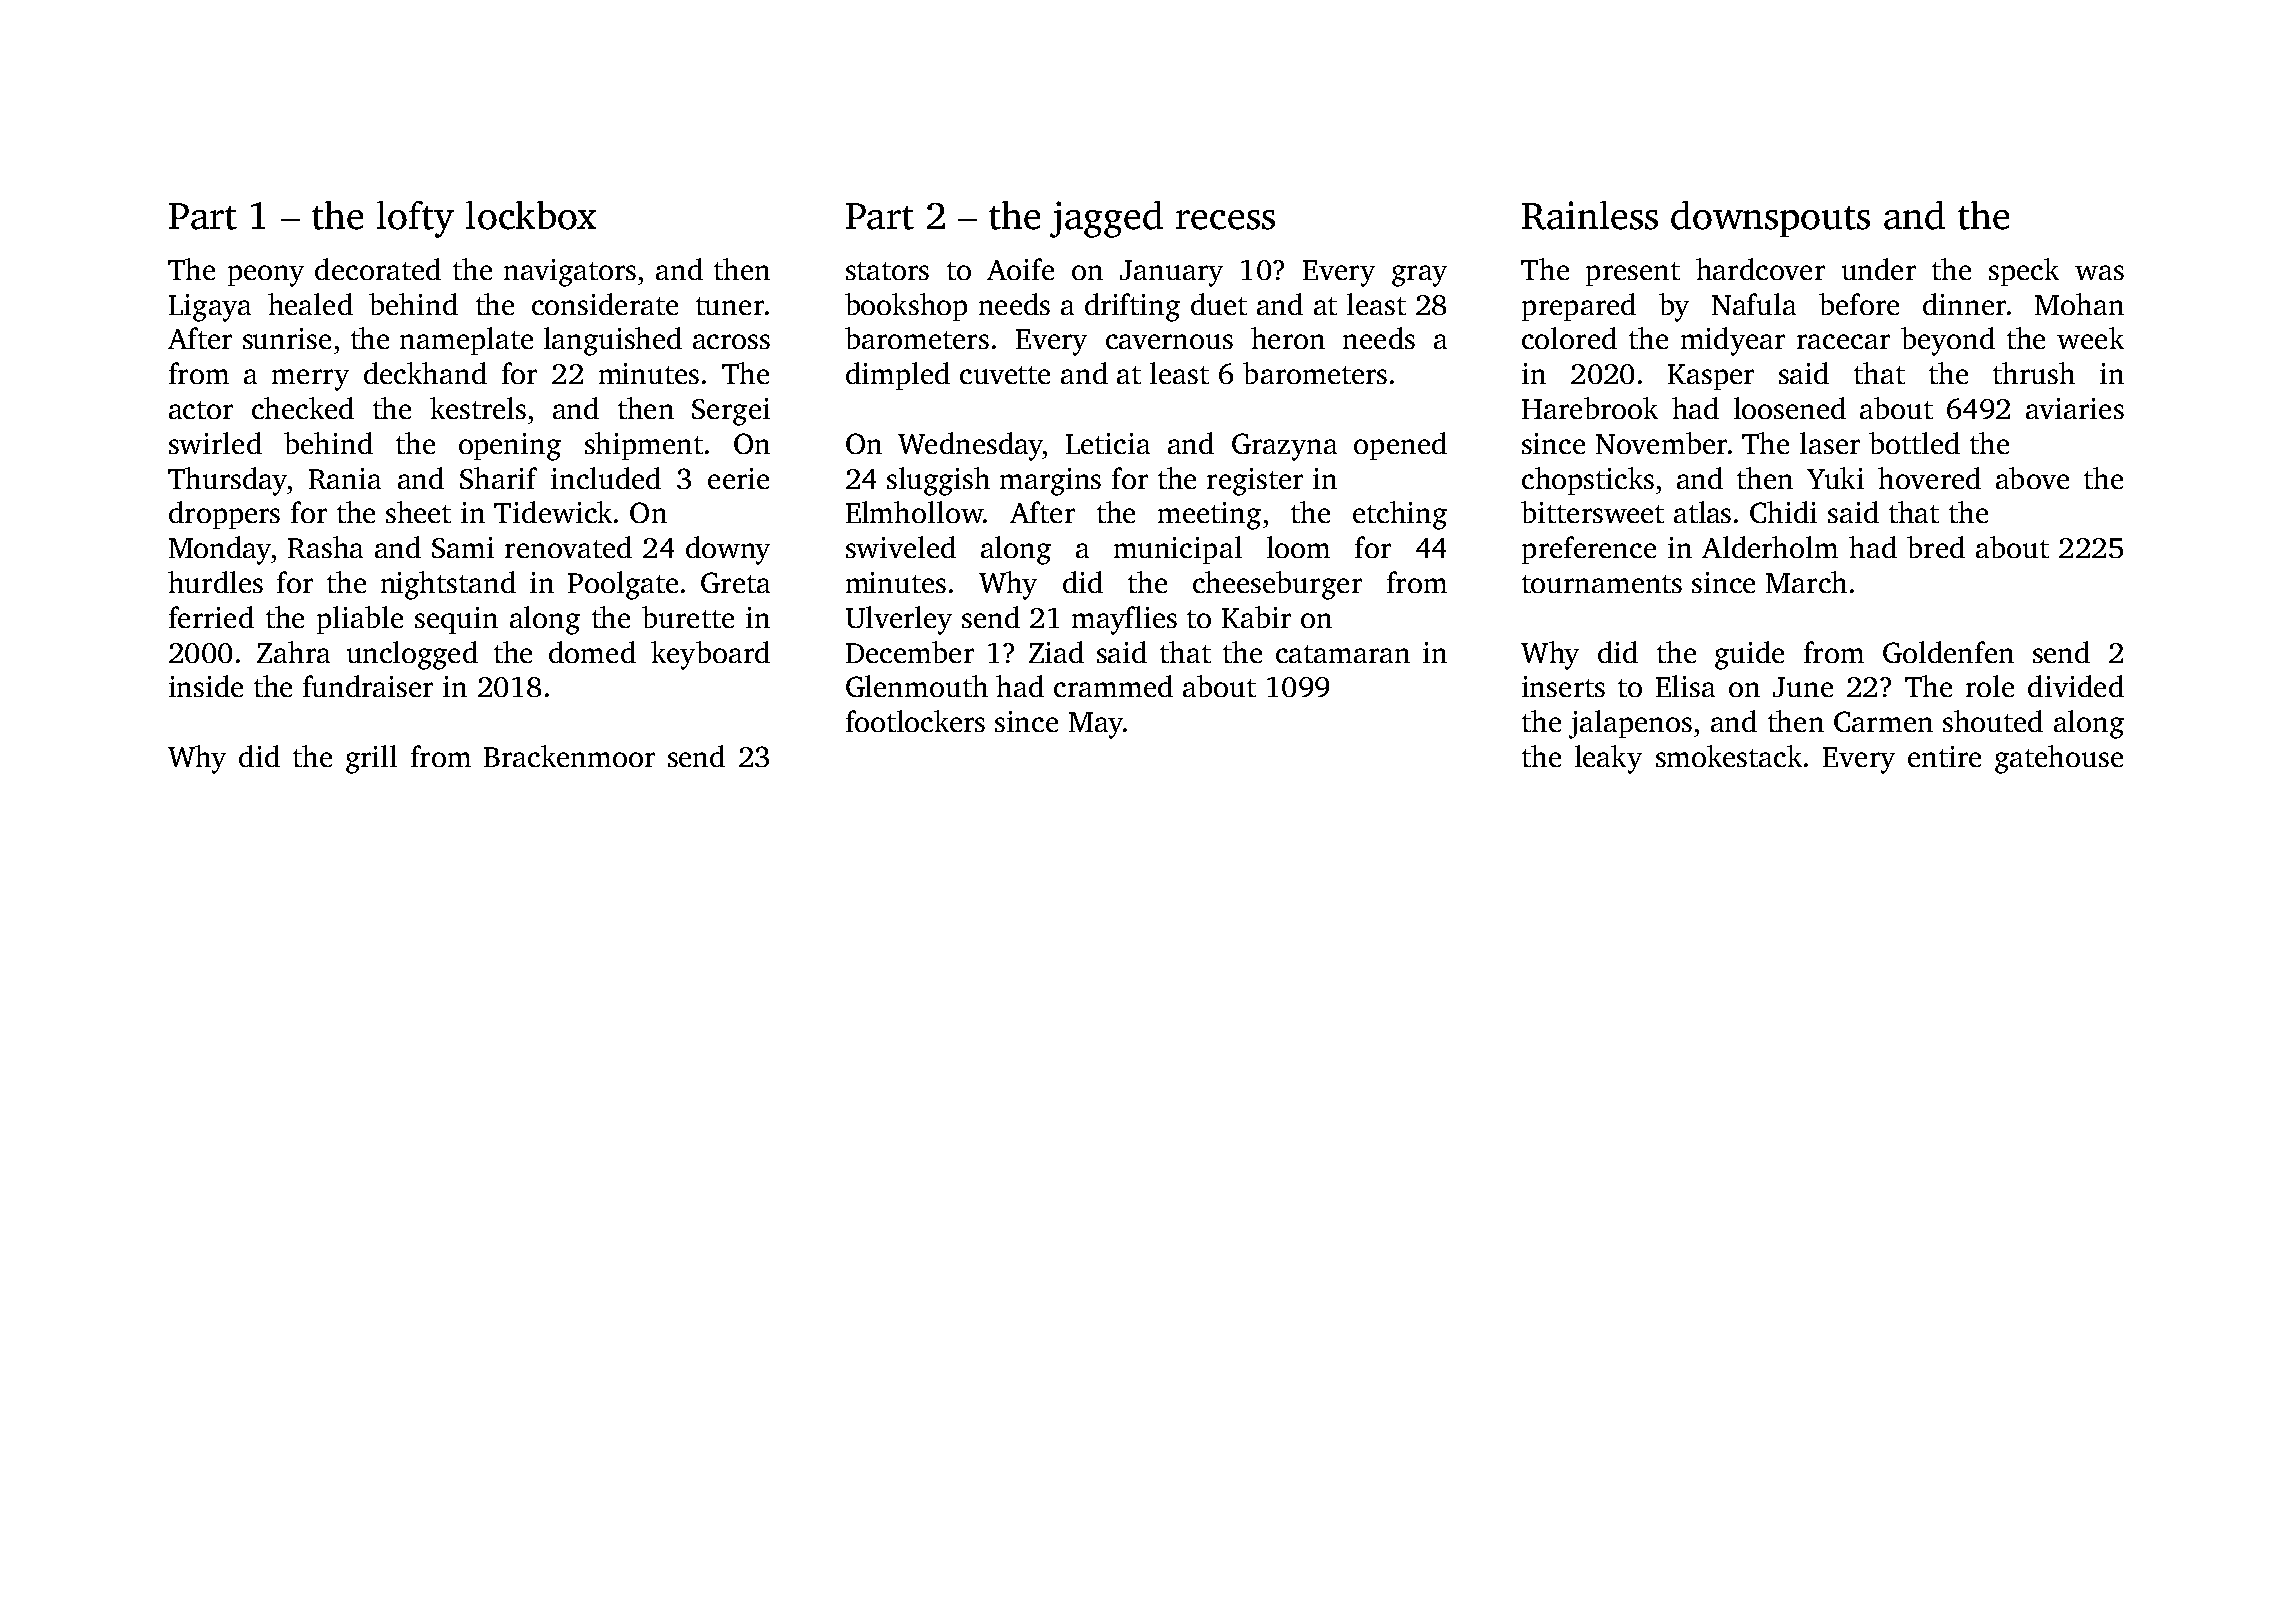 This screenshot has height=1620, width=2292. What do you see at coordinates (1256, 617) in the screenshot?
I see `Kabir` at bounding box center [1256, 617].
